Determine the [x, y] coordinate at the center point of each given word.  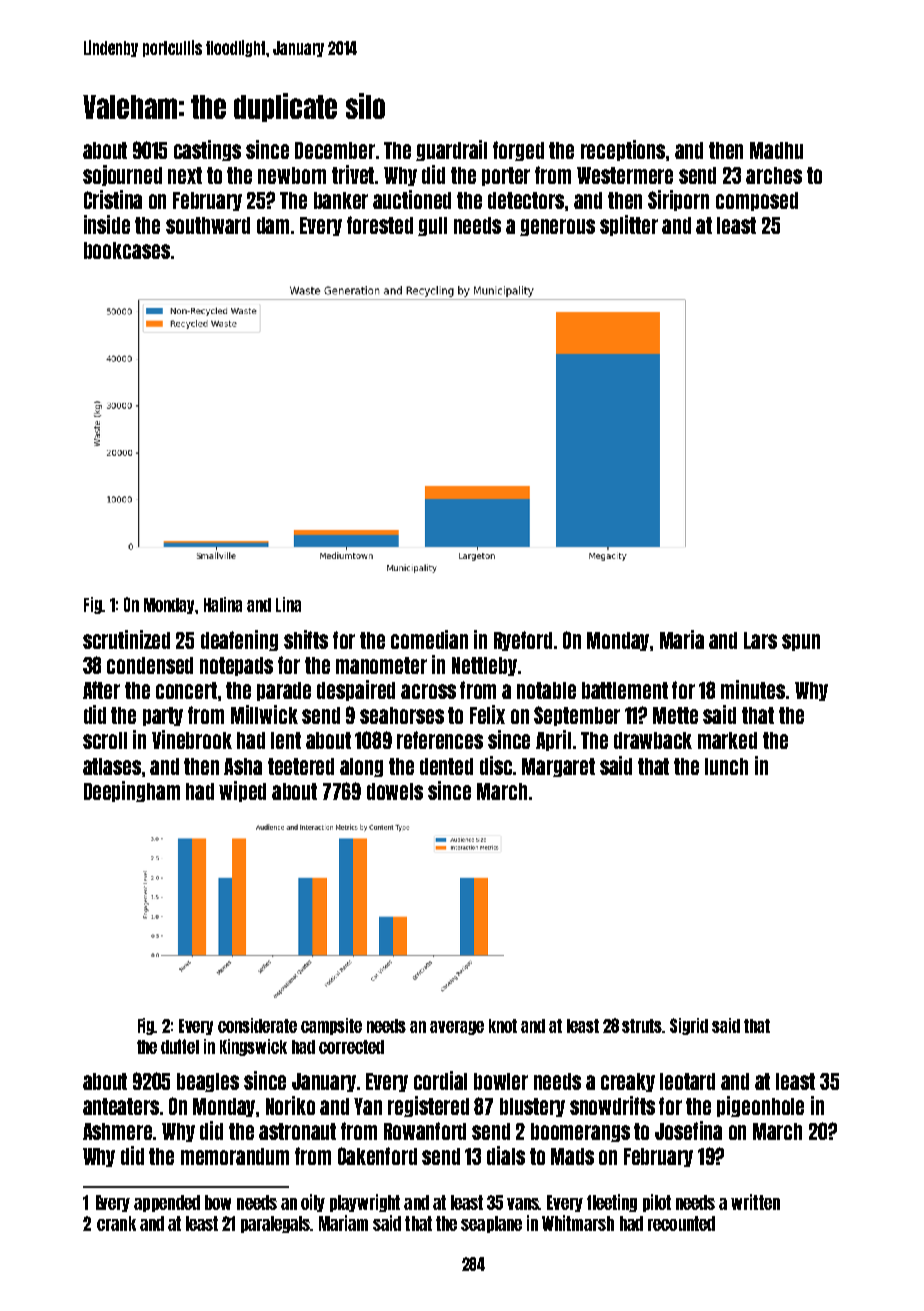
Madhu [776, 150]
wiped [242, 791]
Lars [760, 640]
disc [496, 765]
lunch [726, 766]
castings [207, 150]
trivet [354, 174]
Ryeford [523, 641]
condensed [150, 665]
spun [801, 642]
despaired [356, 690]
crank [116, 1223]
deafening [239, 640]
